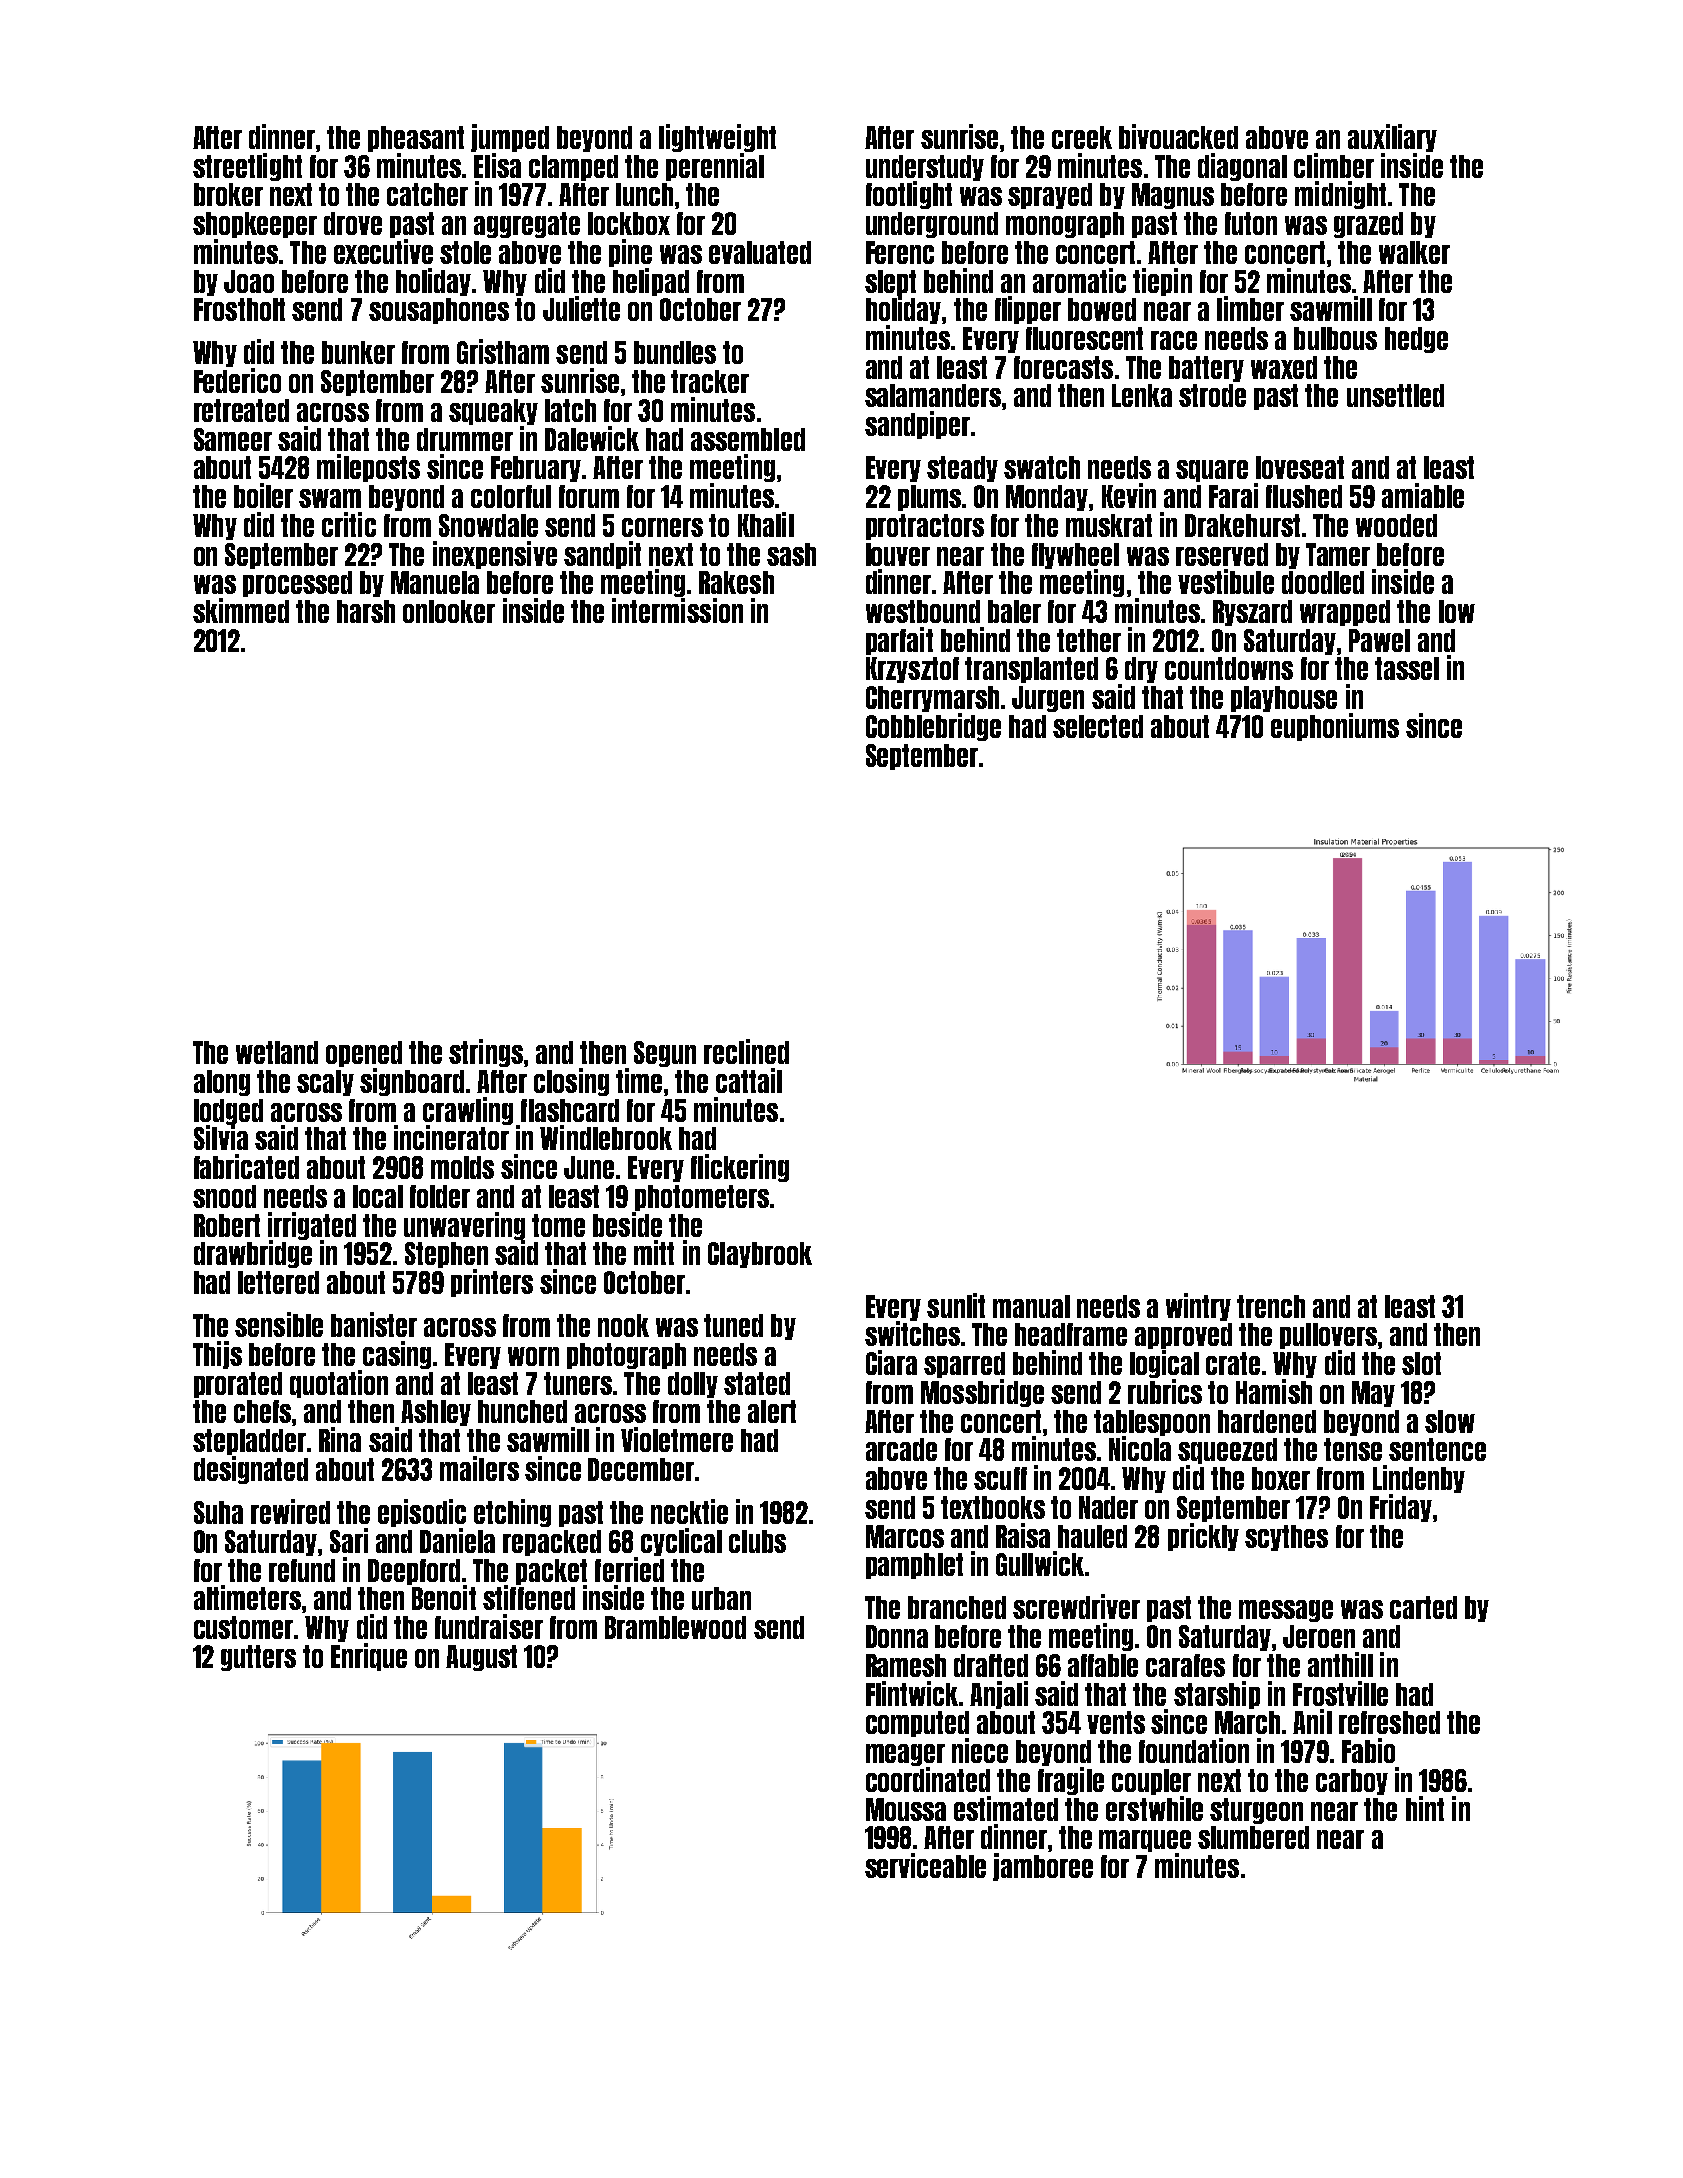 This image has width=1683, height=2178. Describe the element at coordinates (1338, 554) in the image. I see `Tamer` at that location.
